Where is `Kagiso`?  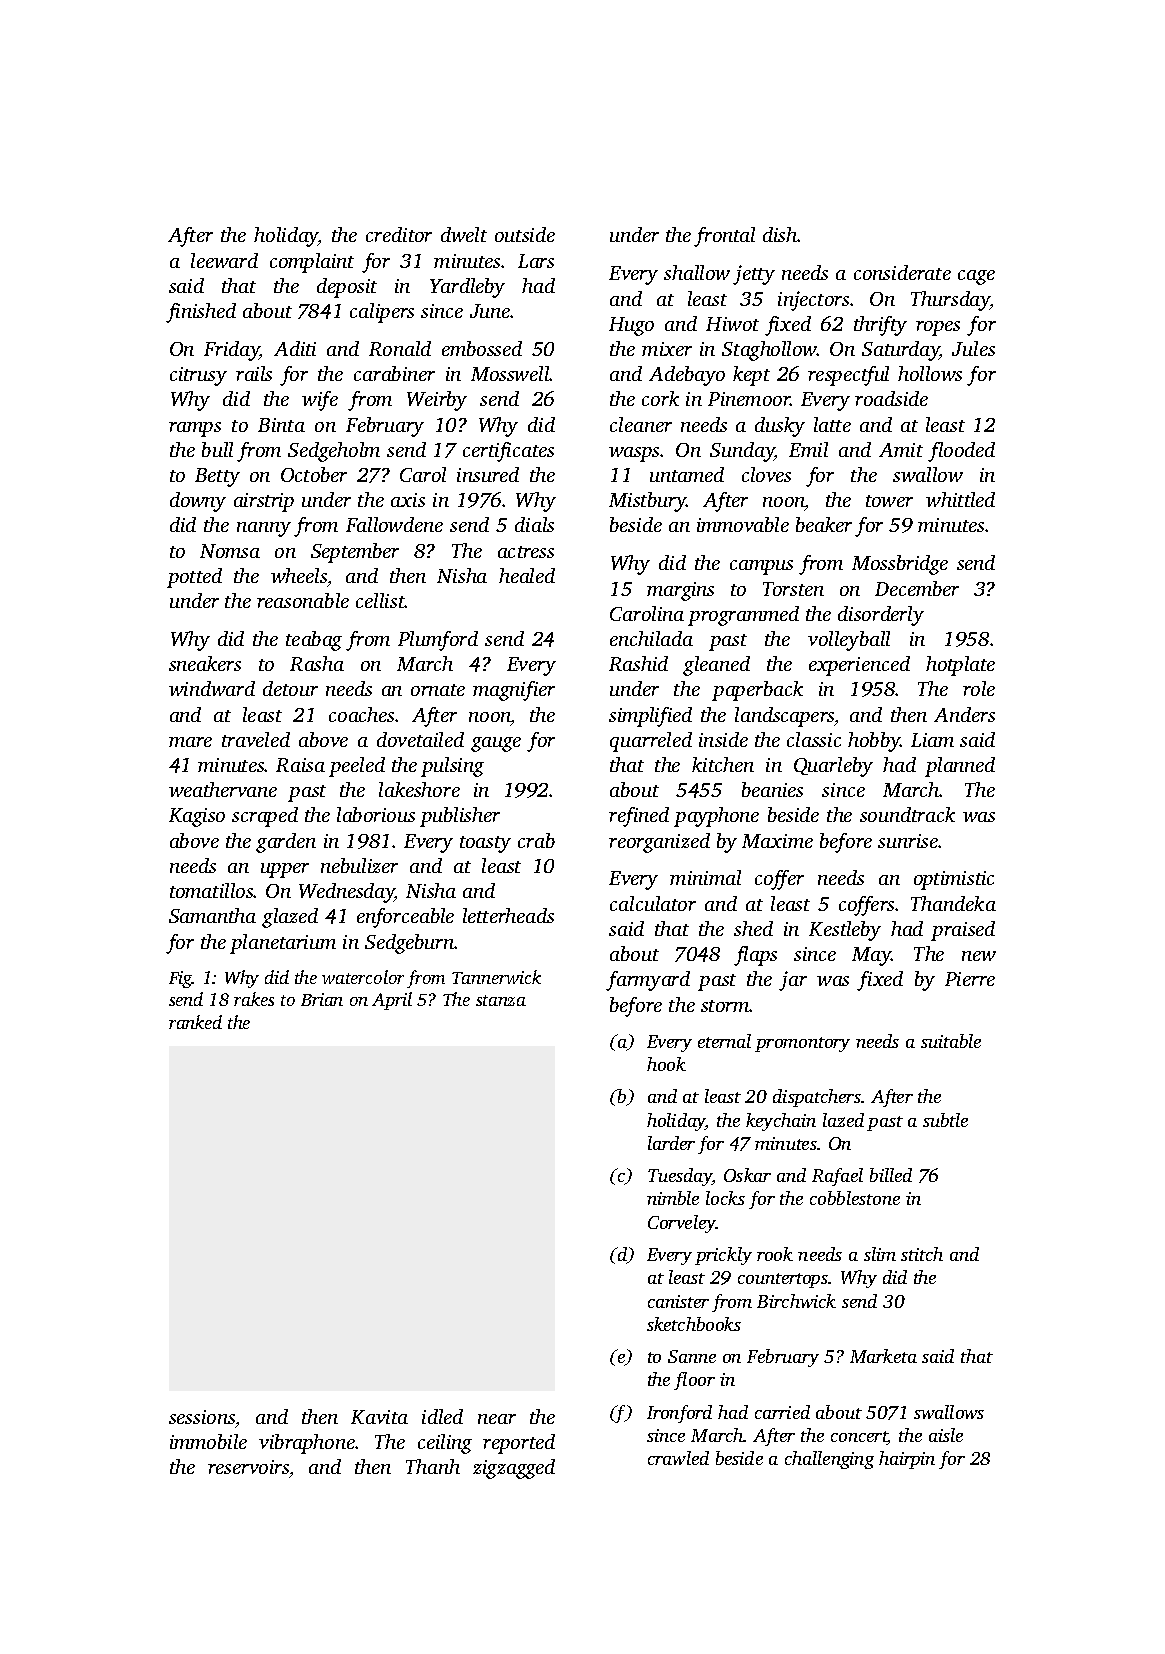
Kagiso is located at coordinates (197, 817).
